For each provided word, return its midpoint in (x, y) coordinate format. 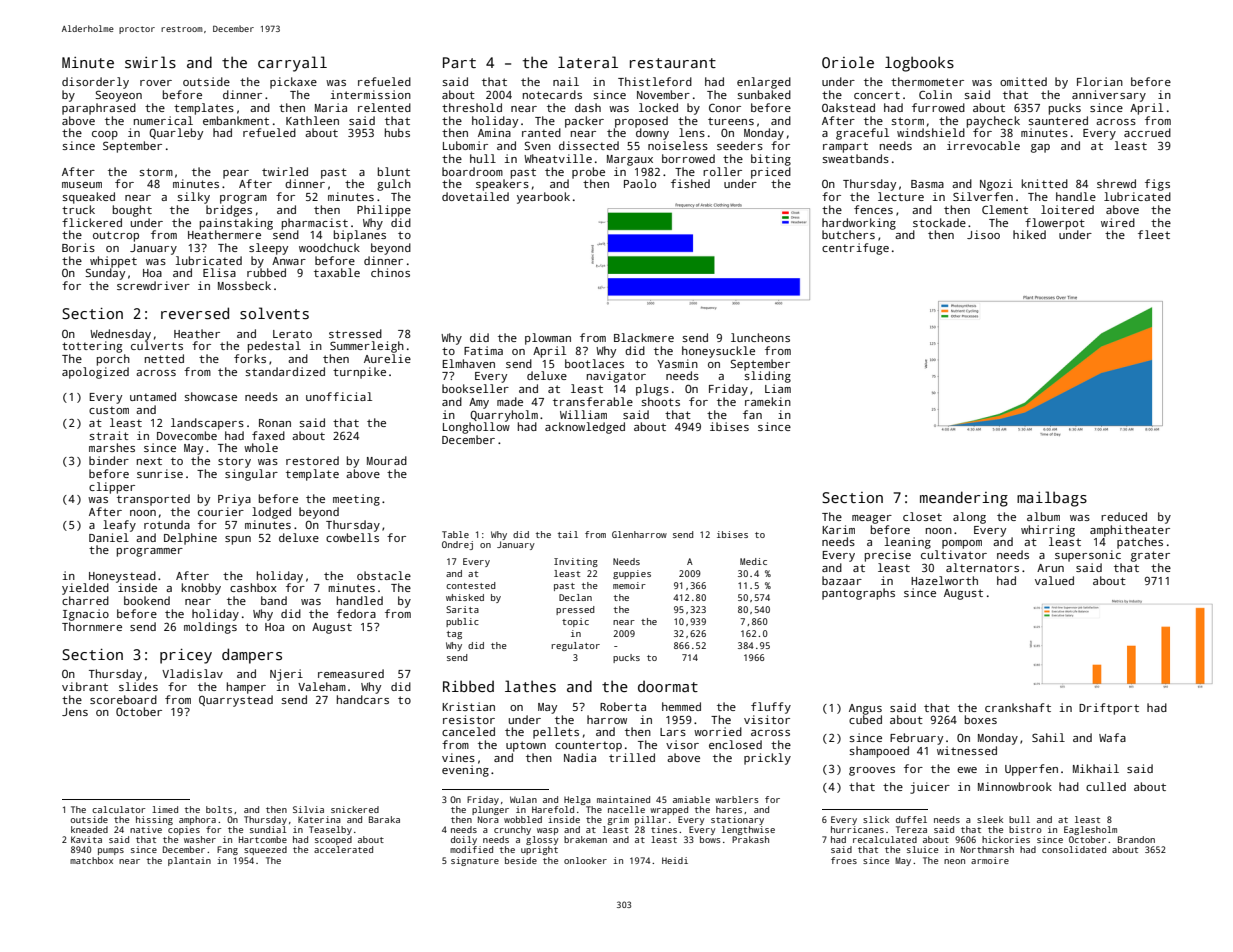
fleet (1154, 234)
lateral (588, 62)
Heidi (675, 860)
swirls (150, 62)
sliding (767, 377)
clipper (112, 488)
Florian (1100, 81)
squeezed (265, 850)
